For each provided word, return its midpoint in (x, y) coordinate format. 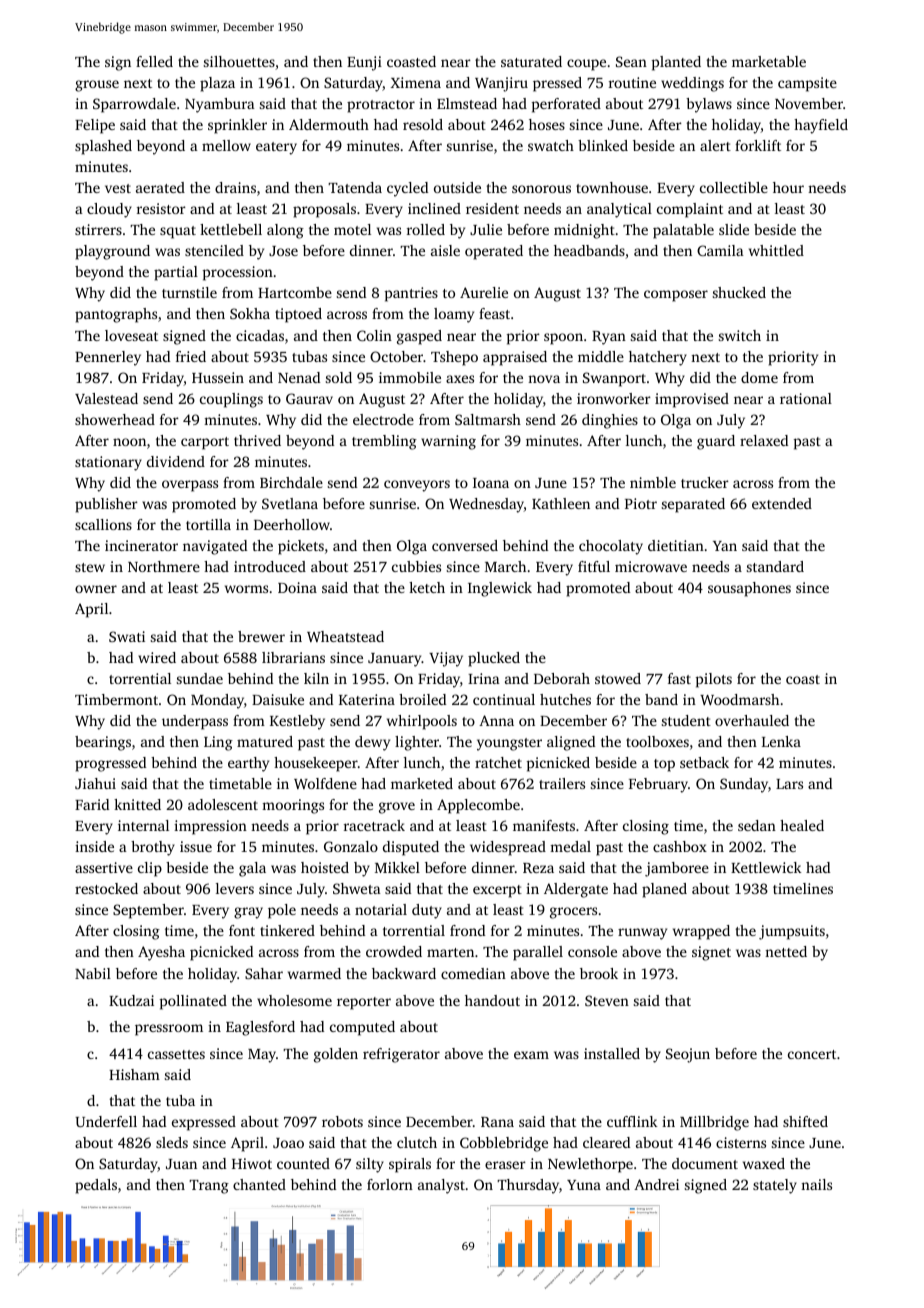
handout (492, 1000)
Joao (288, 1143)
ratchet (498, 762)
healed (802, 825)
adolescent (223, 804)
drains (235, 187)
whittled (776, 250)
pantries (411, 294)
